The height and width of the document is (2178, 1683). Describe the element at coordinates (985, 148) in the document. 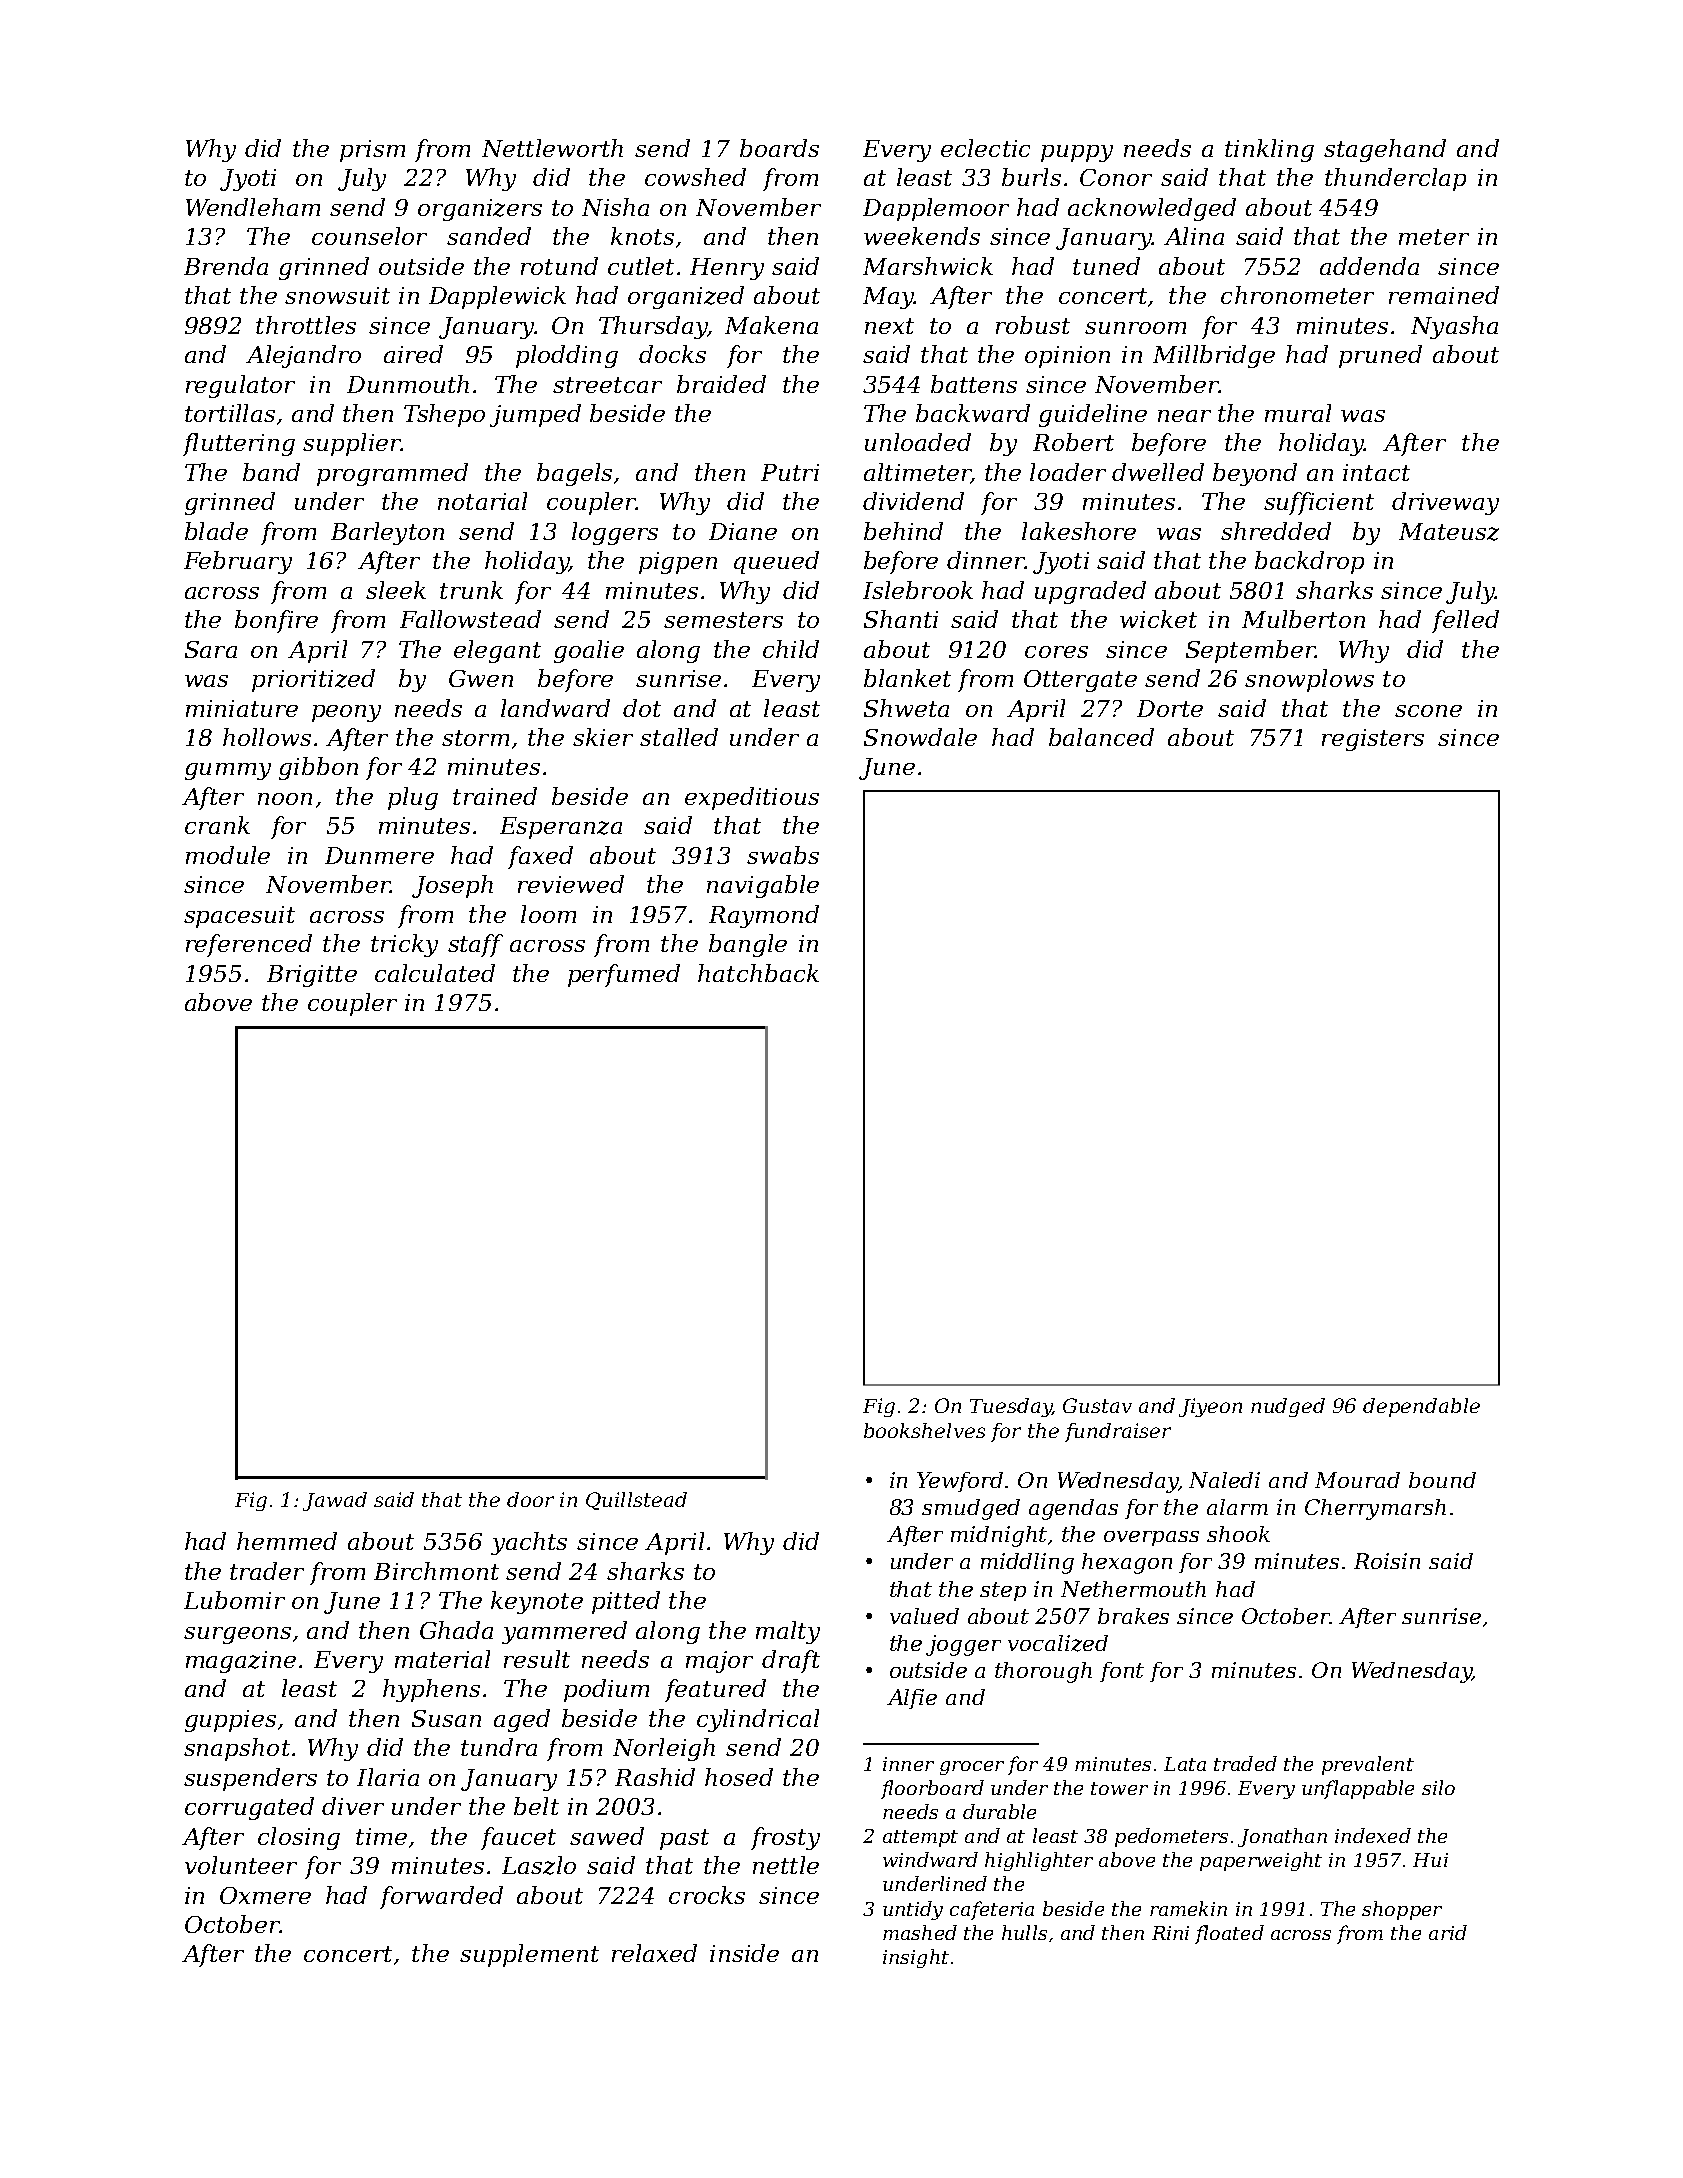

I see `eclectic` at that location.
